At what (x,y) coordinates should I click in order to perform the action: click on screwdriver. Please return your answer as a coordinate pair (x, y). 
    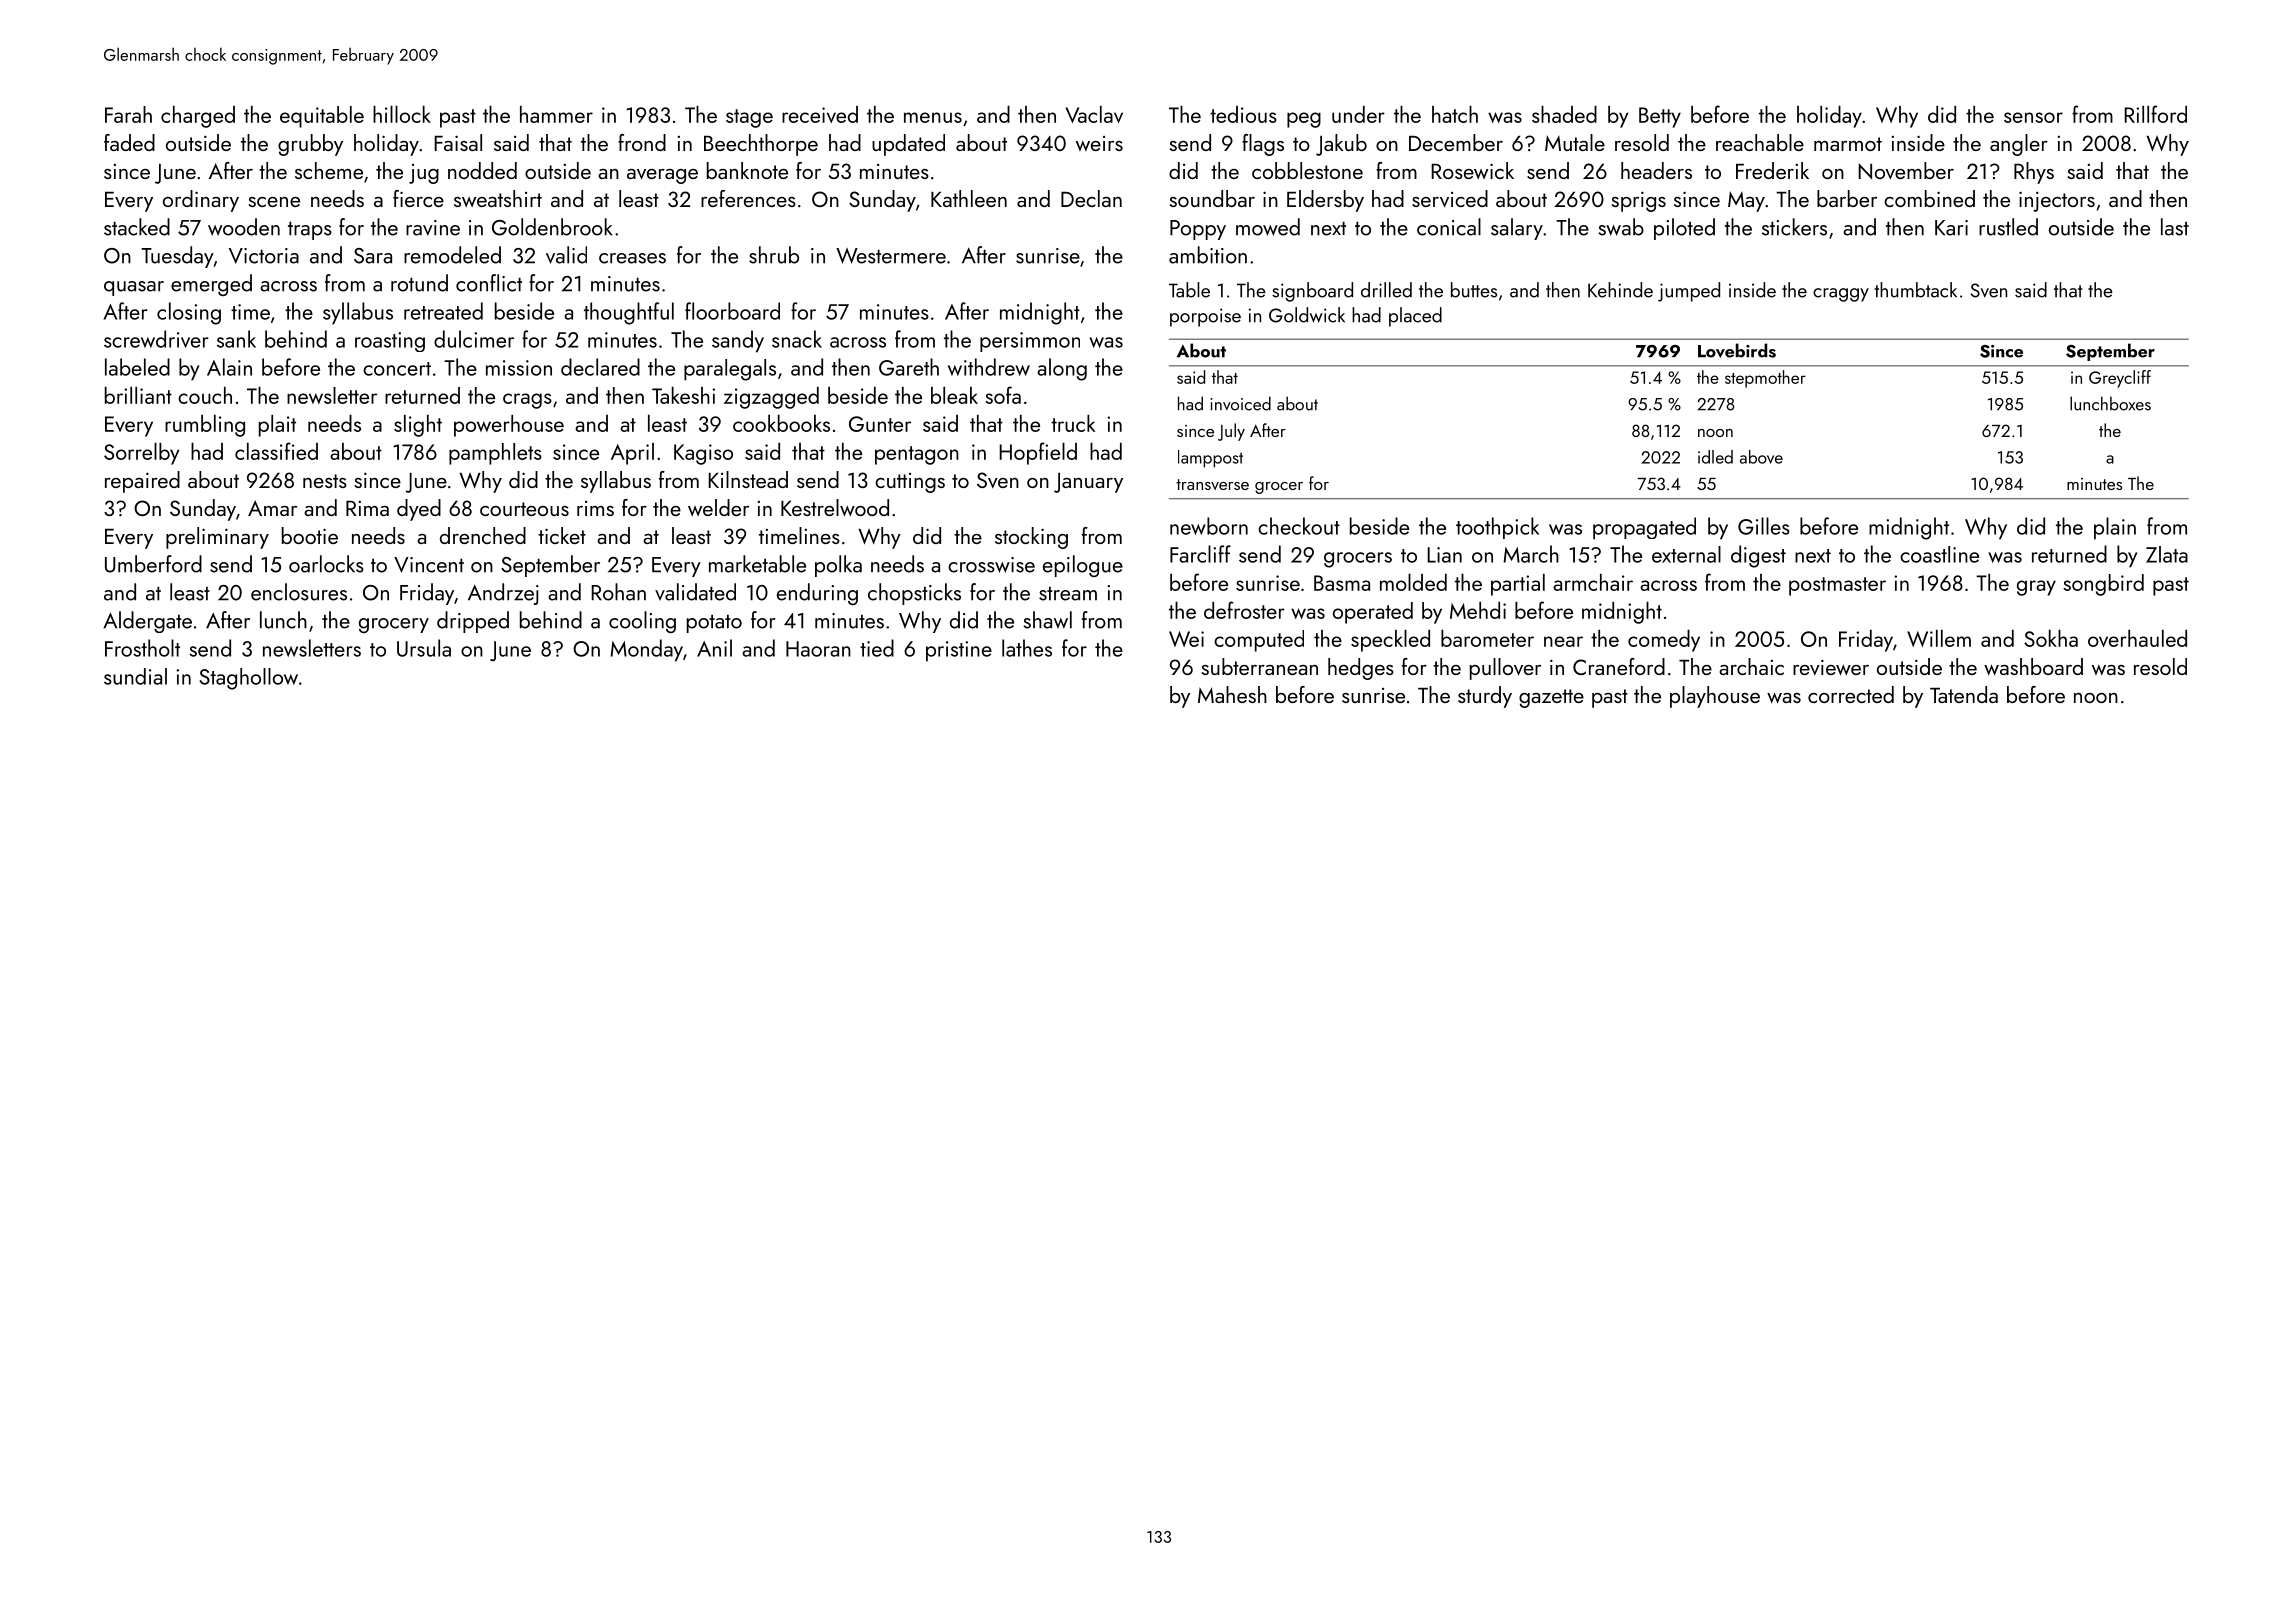
    Looking at the image, I should click on (156, 339).
